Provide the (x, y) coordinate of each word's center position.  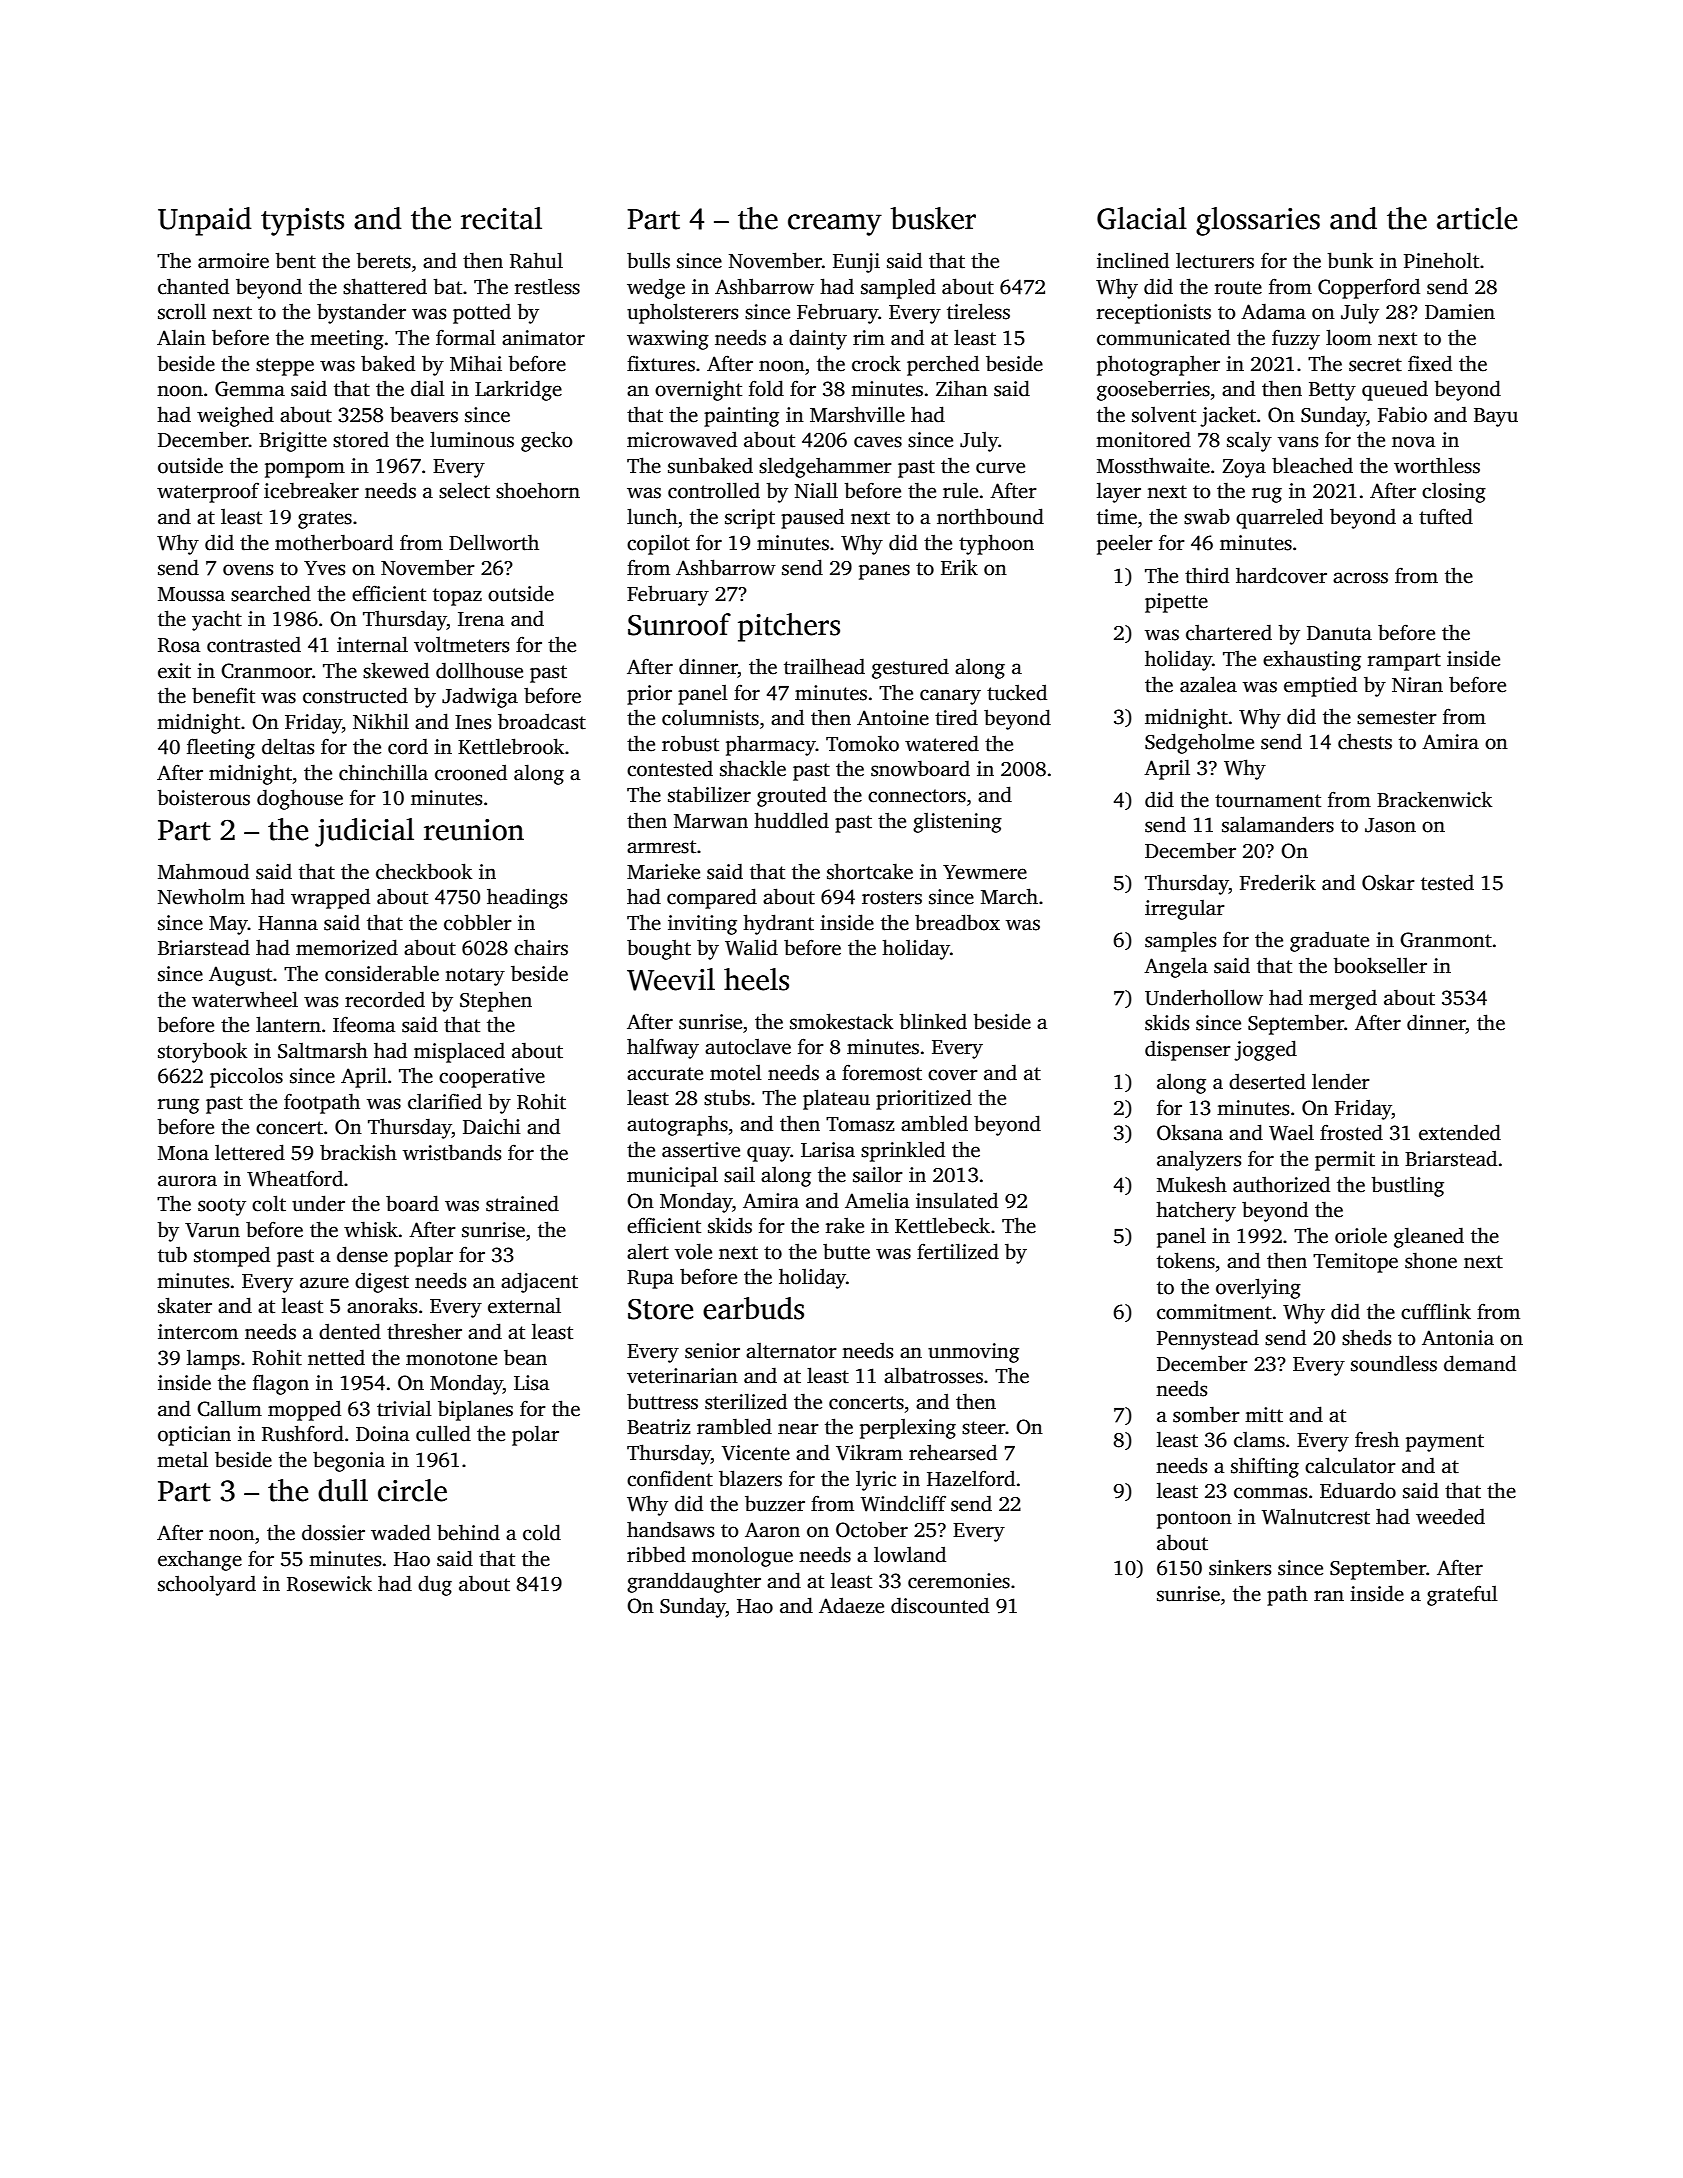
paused (812, 518)
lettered (250, 1152)
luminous (472, 439)
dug (435, 1585)
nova (1413, 442)
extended (1460, 1132)
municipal (672, 1176)
